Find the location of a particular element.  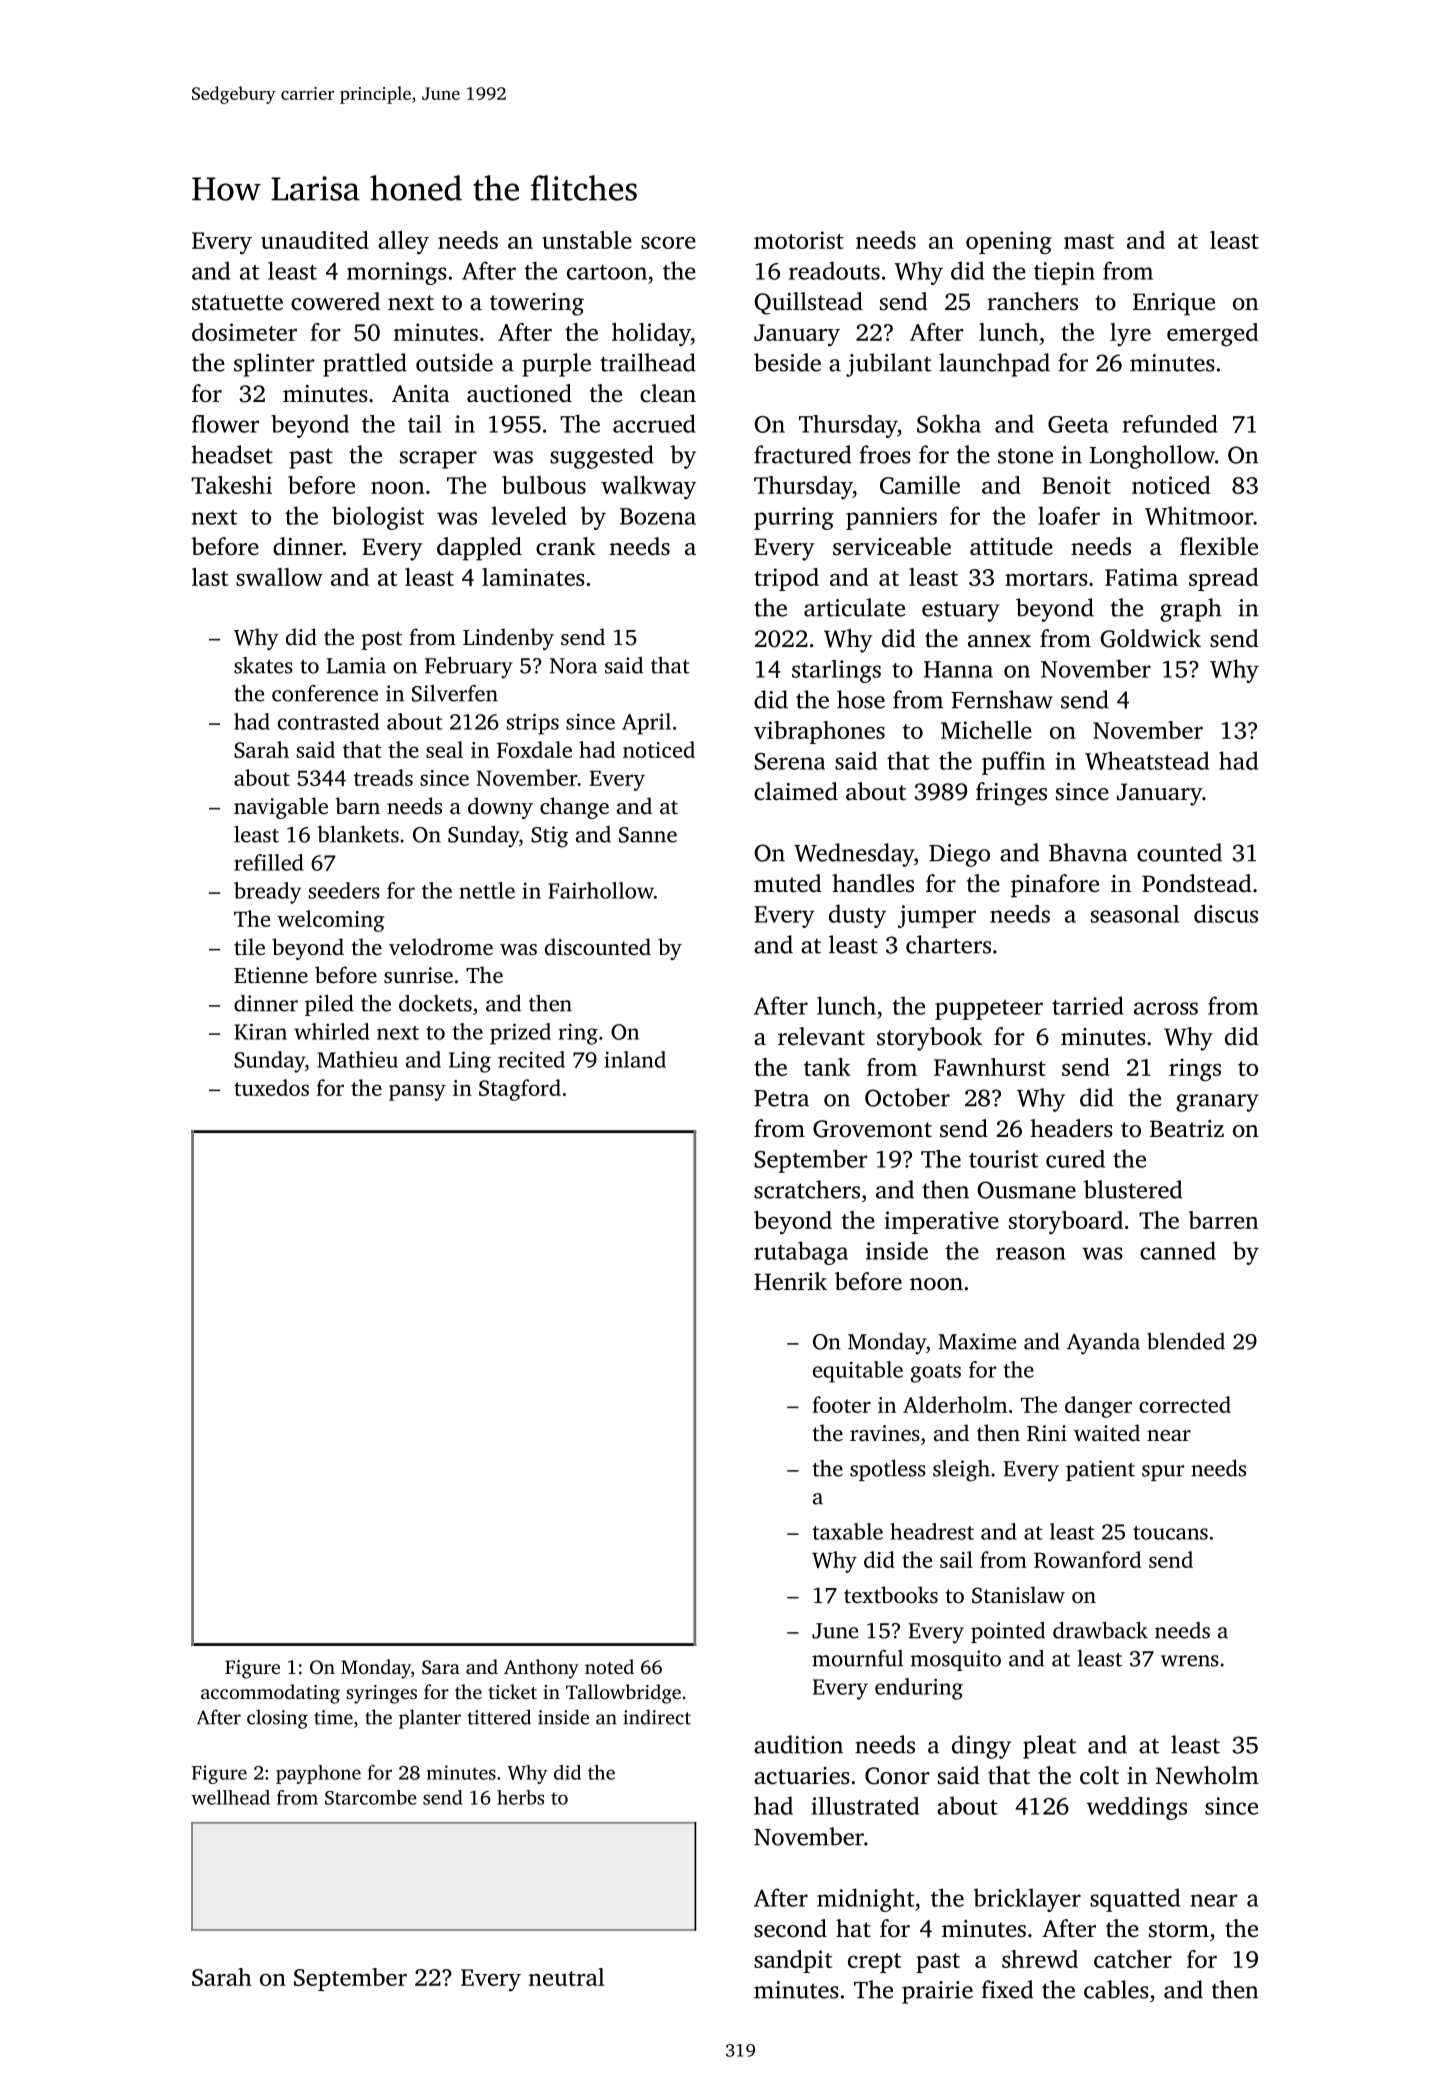

alley is located at coordinates (403, 243).
